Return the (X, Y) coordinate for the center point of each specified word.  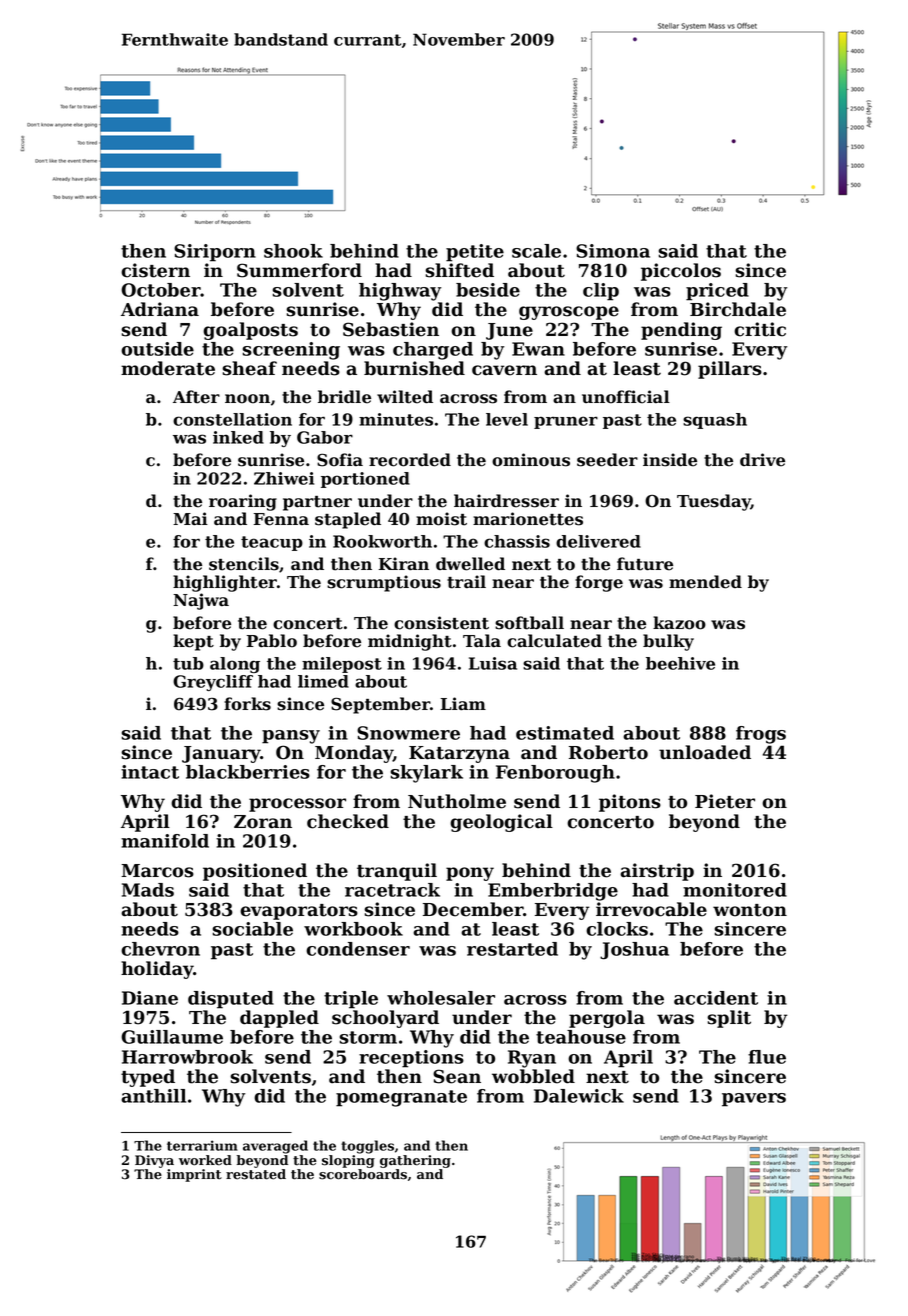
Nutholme (457, 801)
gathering (415, 1161)
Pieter (725, 801)
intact (150, 772)
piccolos (681, 272)
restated (256, 1174)
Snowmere (408, 733)
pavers (754, 1100)
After (196, 397)
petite (475, 253)
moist (441, 519)
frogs (761, 735)
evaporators (299, 912)
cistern (155, 270)
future (645, 564)
